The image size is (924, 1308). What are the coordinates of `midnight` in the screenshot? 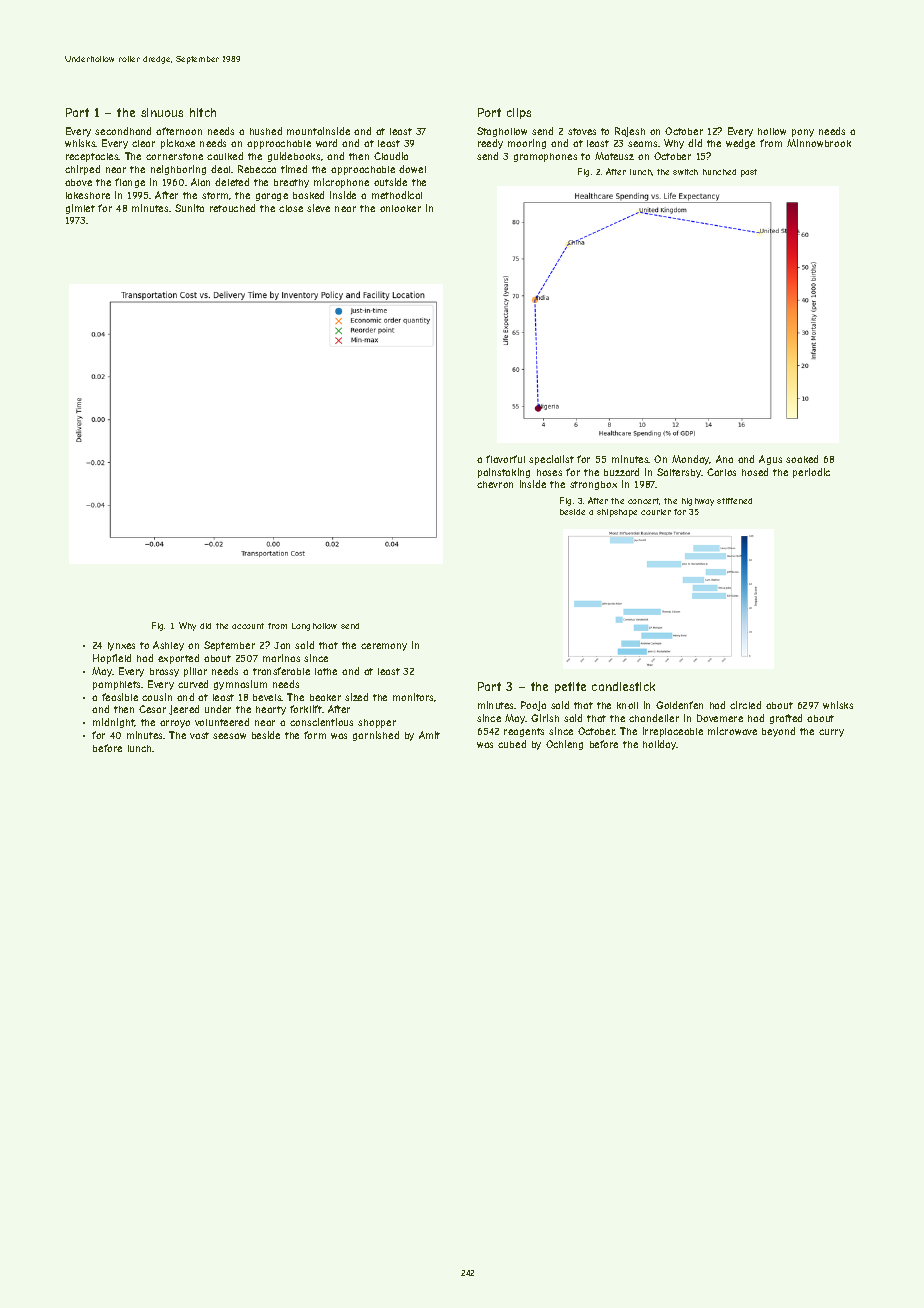 It's located at (114, 723).
